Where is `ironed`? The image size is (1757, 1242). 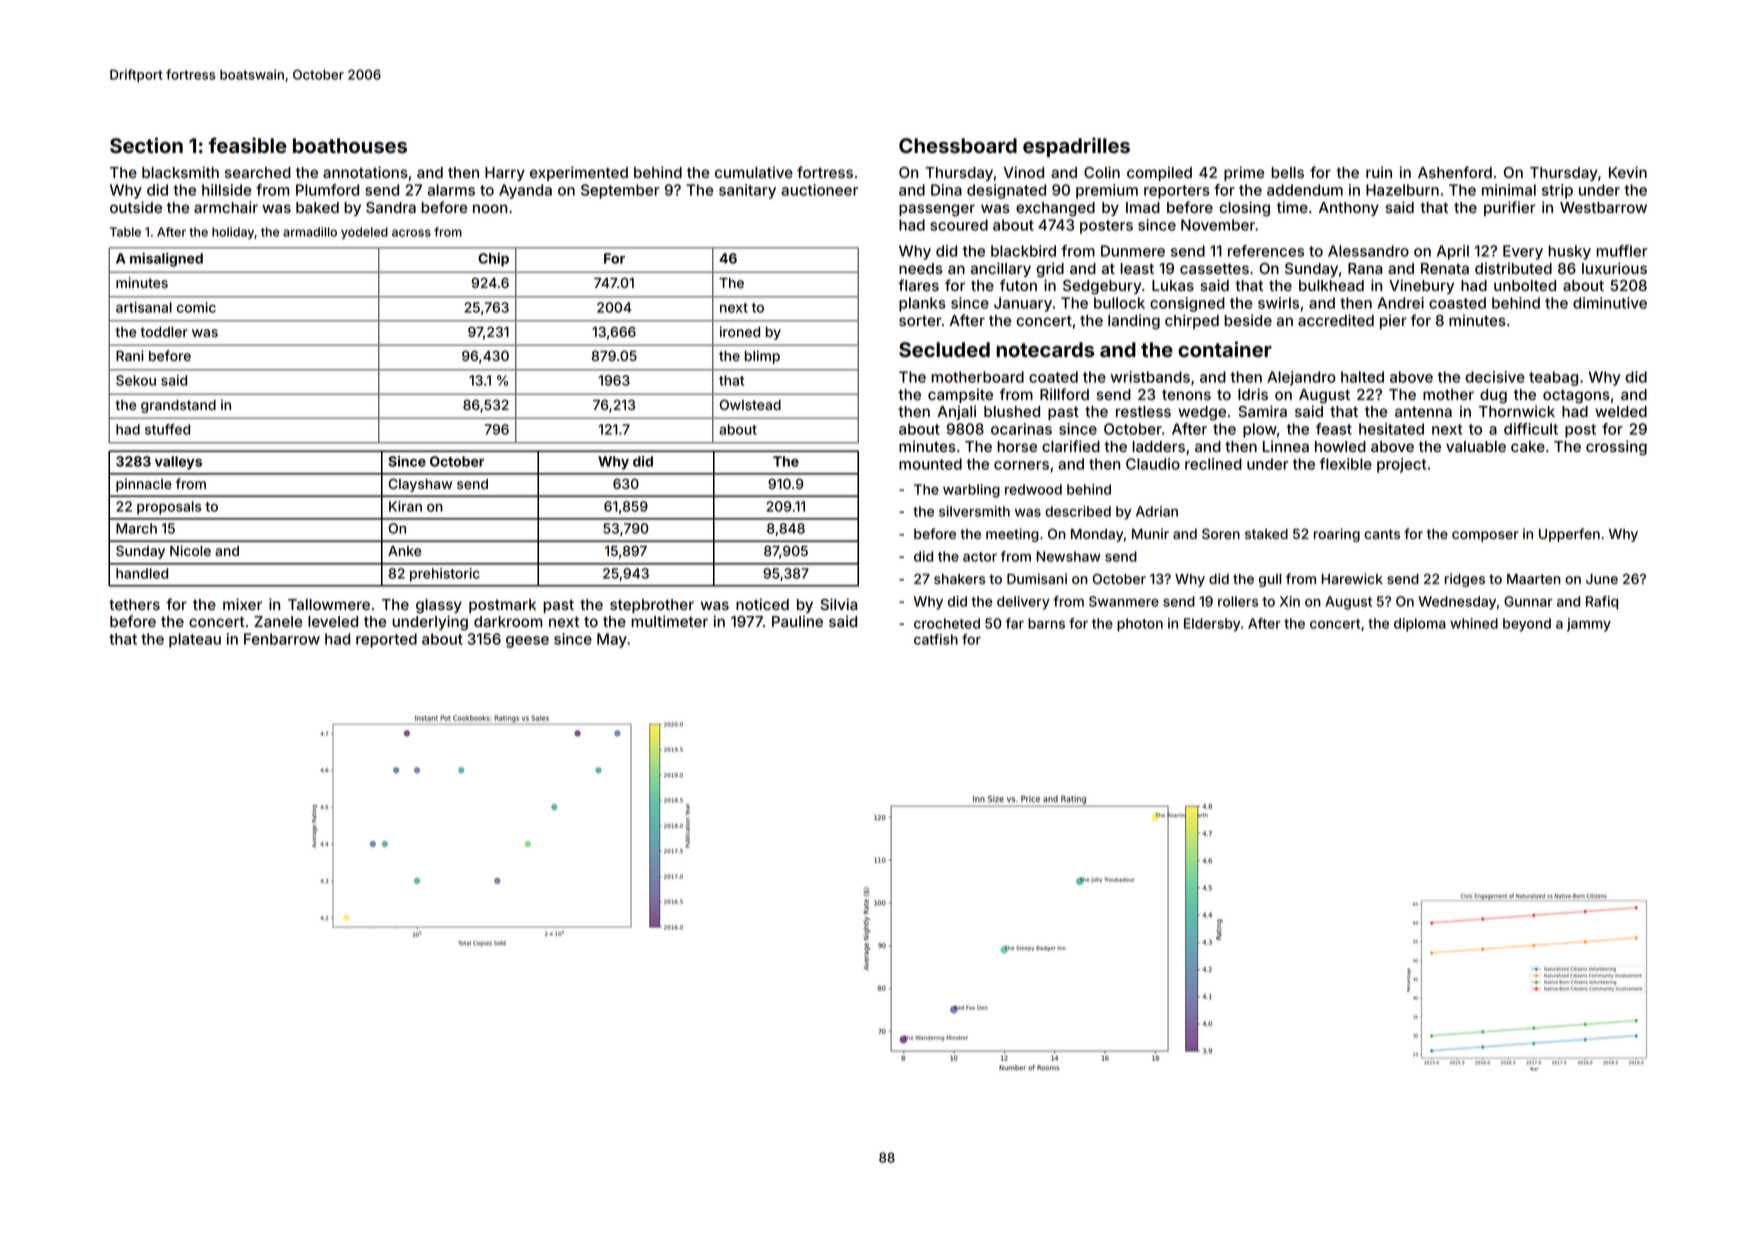 ironed is located at coordinates (740, 331).
